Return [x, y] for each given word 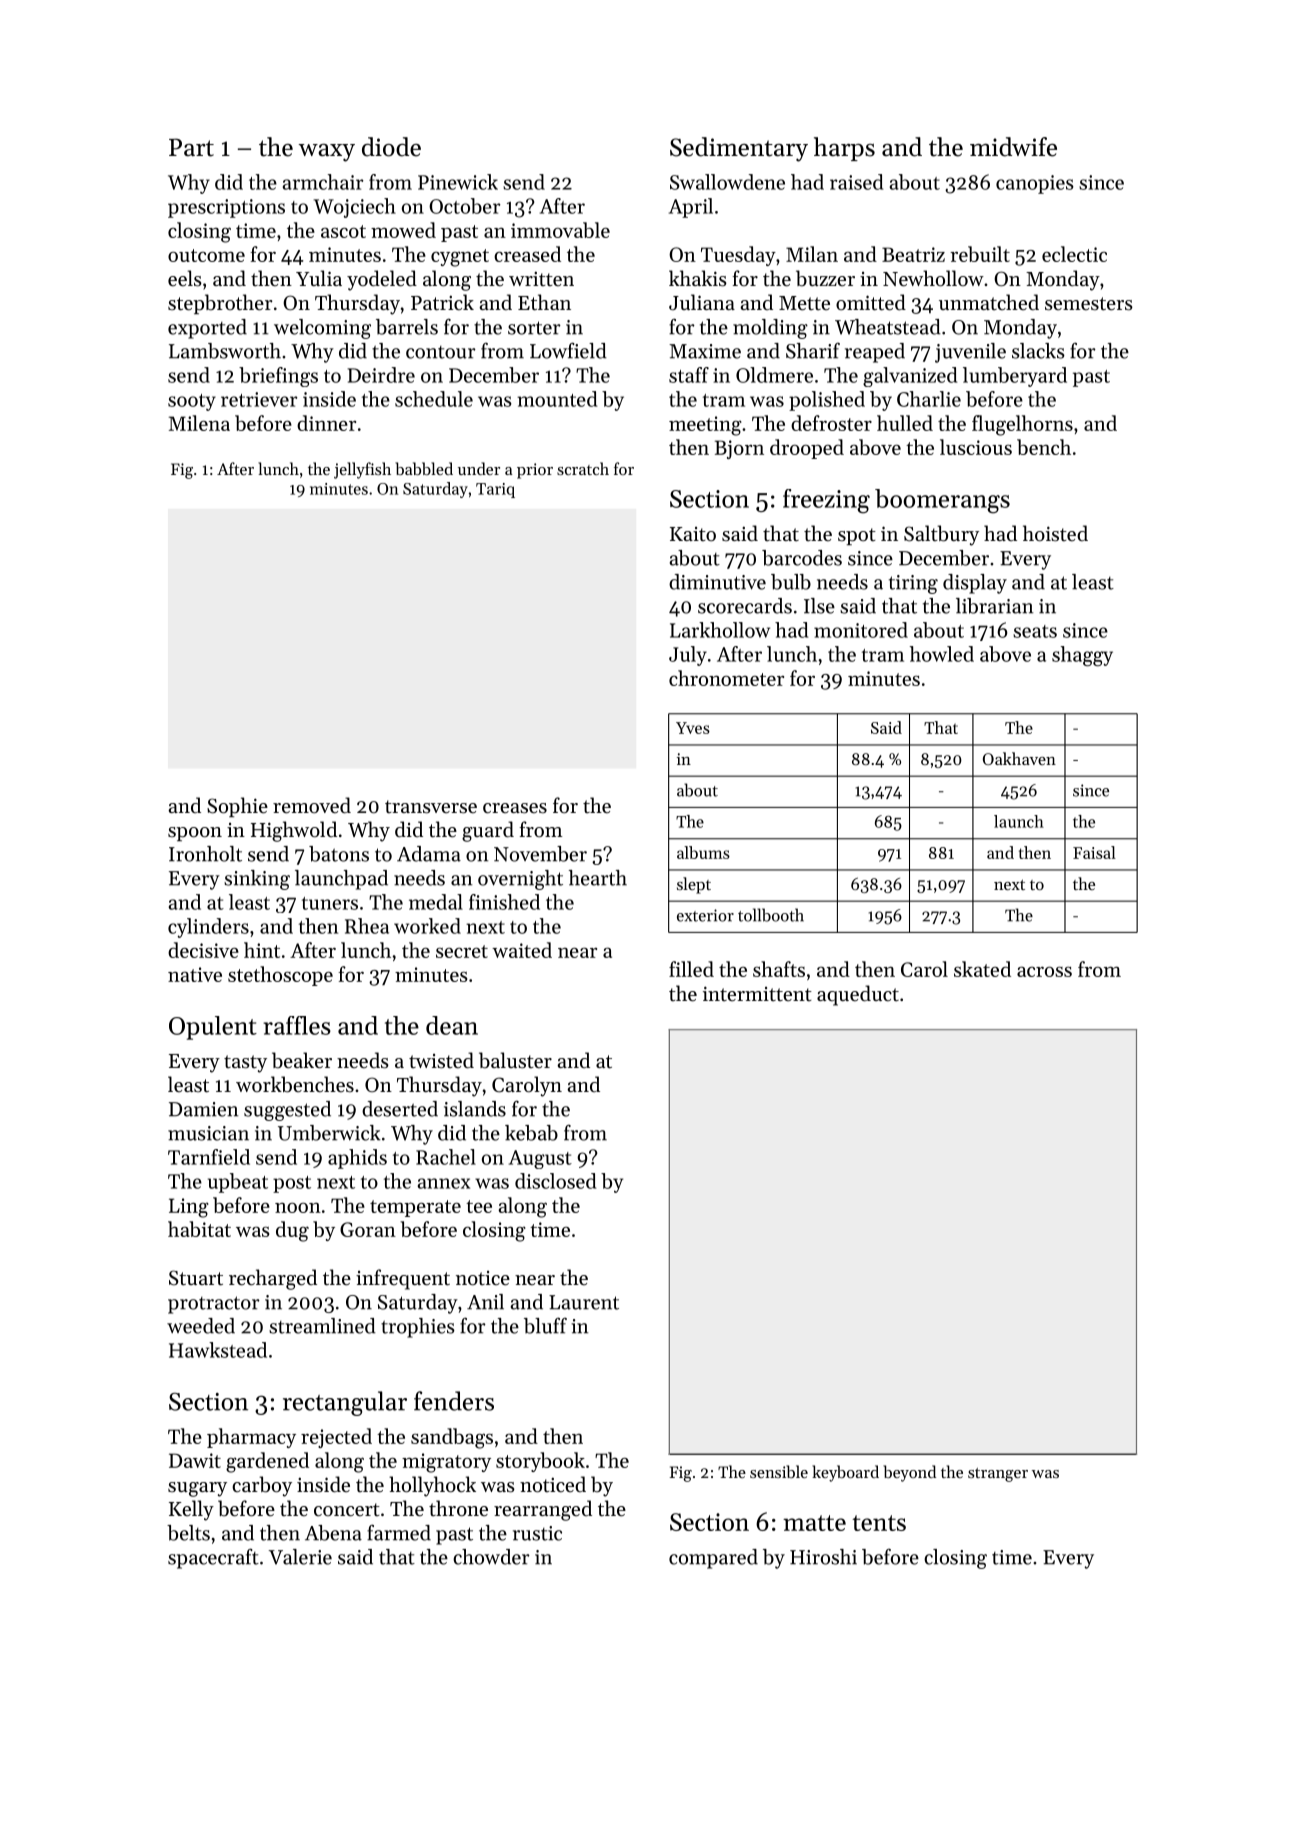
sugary [197, 1489]
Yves [693, 728]
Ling [189, 1208]
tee [479, 1206]
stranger [998, 1475]
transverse [431, 807]
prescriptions [226, 208]
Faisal [1094, 852]
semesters [1089, 304]
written [541, 278]
